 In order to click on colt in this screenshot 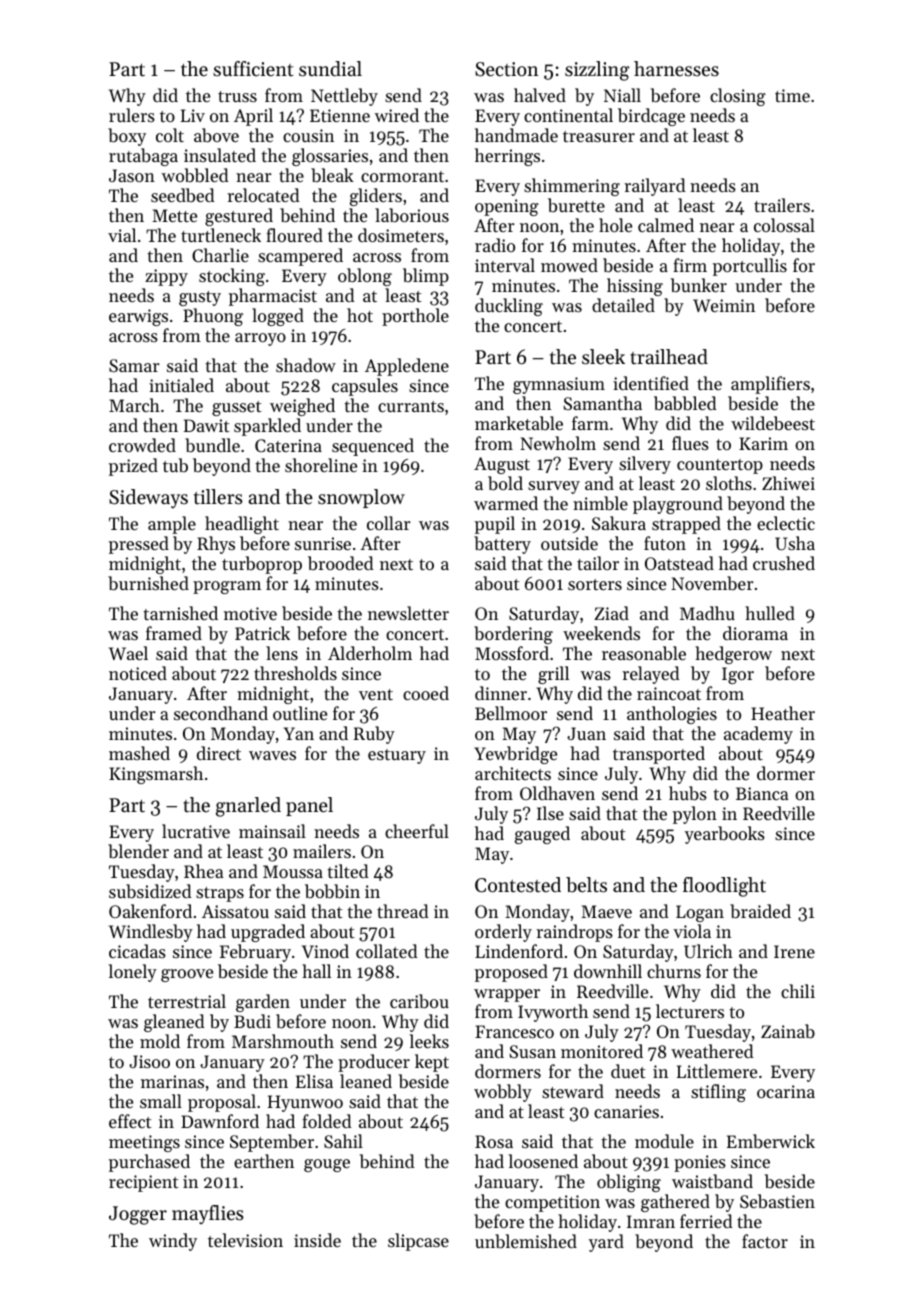, I will do `click(170, 135)`.
